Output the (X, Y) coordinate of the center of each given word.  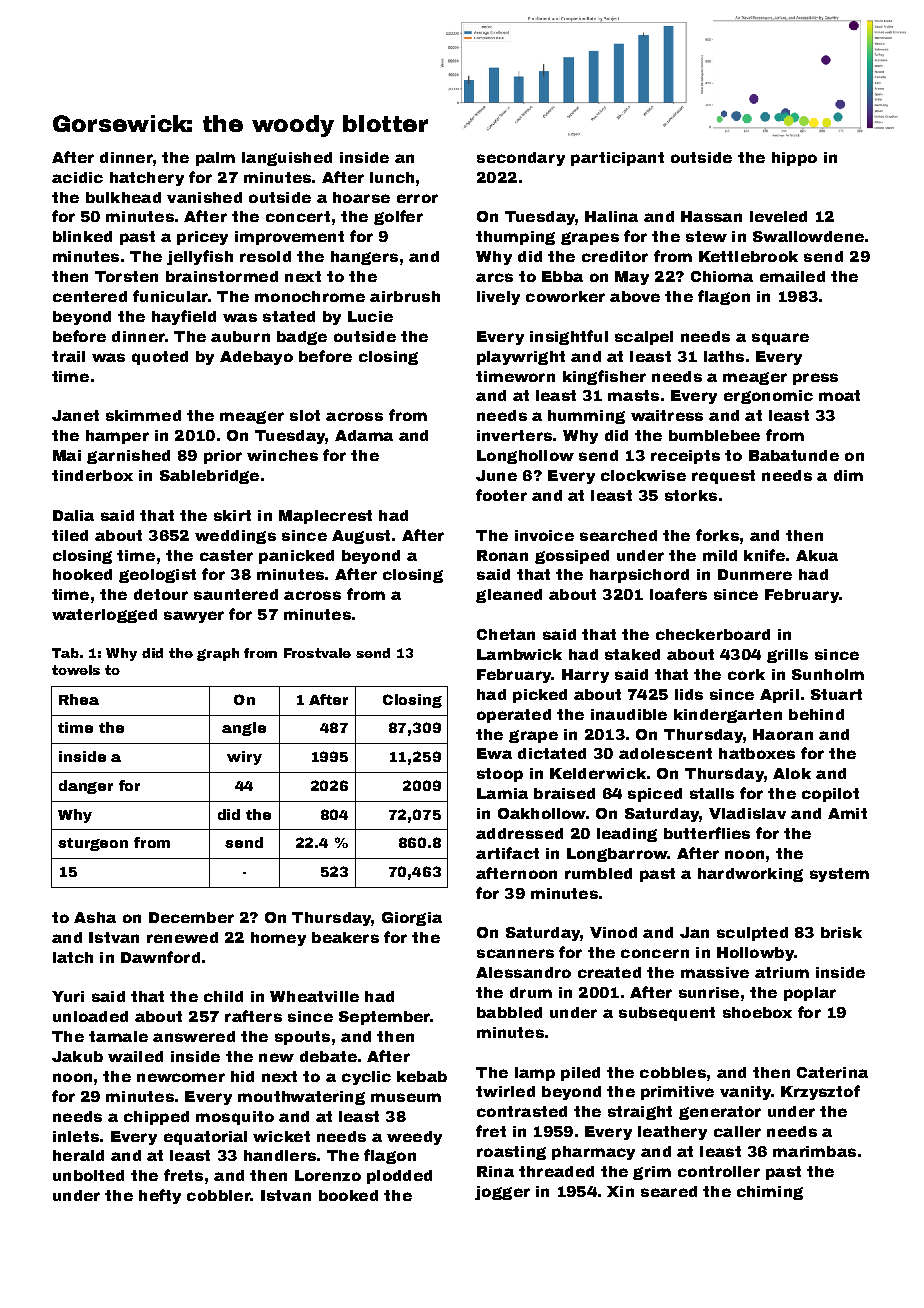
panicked (296, 557)
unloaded (90, 1016)
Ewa (494, 753)
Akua (817, 555)
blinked (82, 236)
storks (691, 495)
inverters (514, 435)
